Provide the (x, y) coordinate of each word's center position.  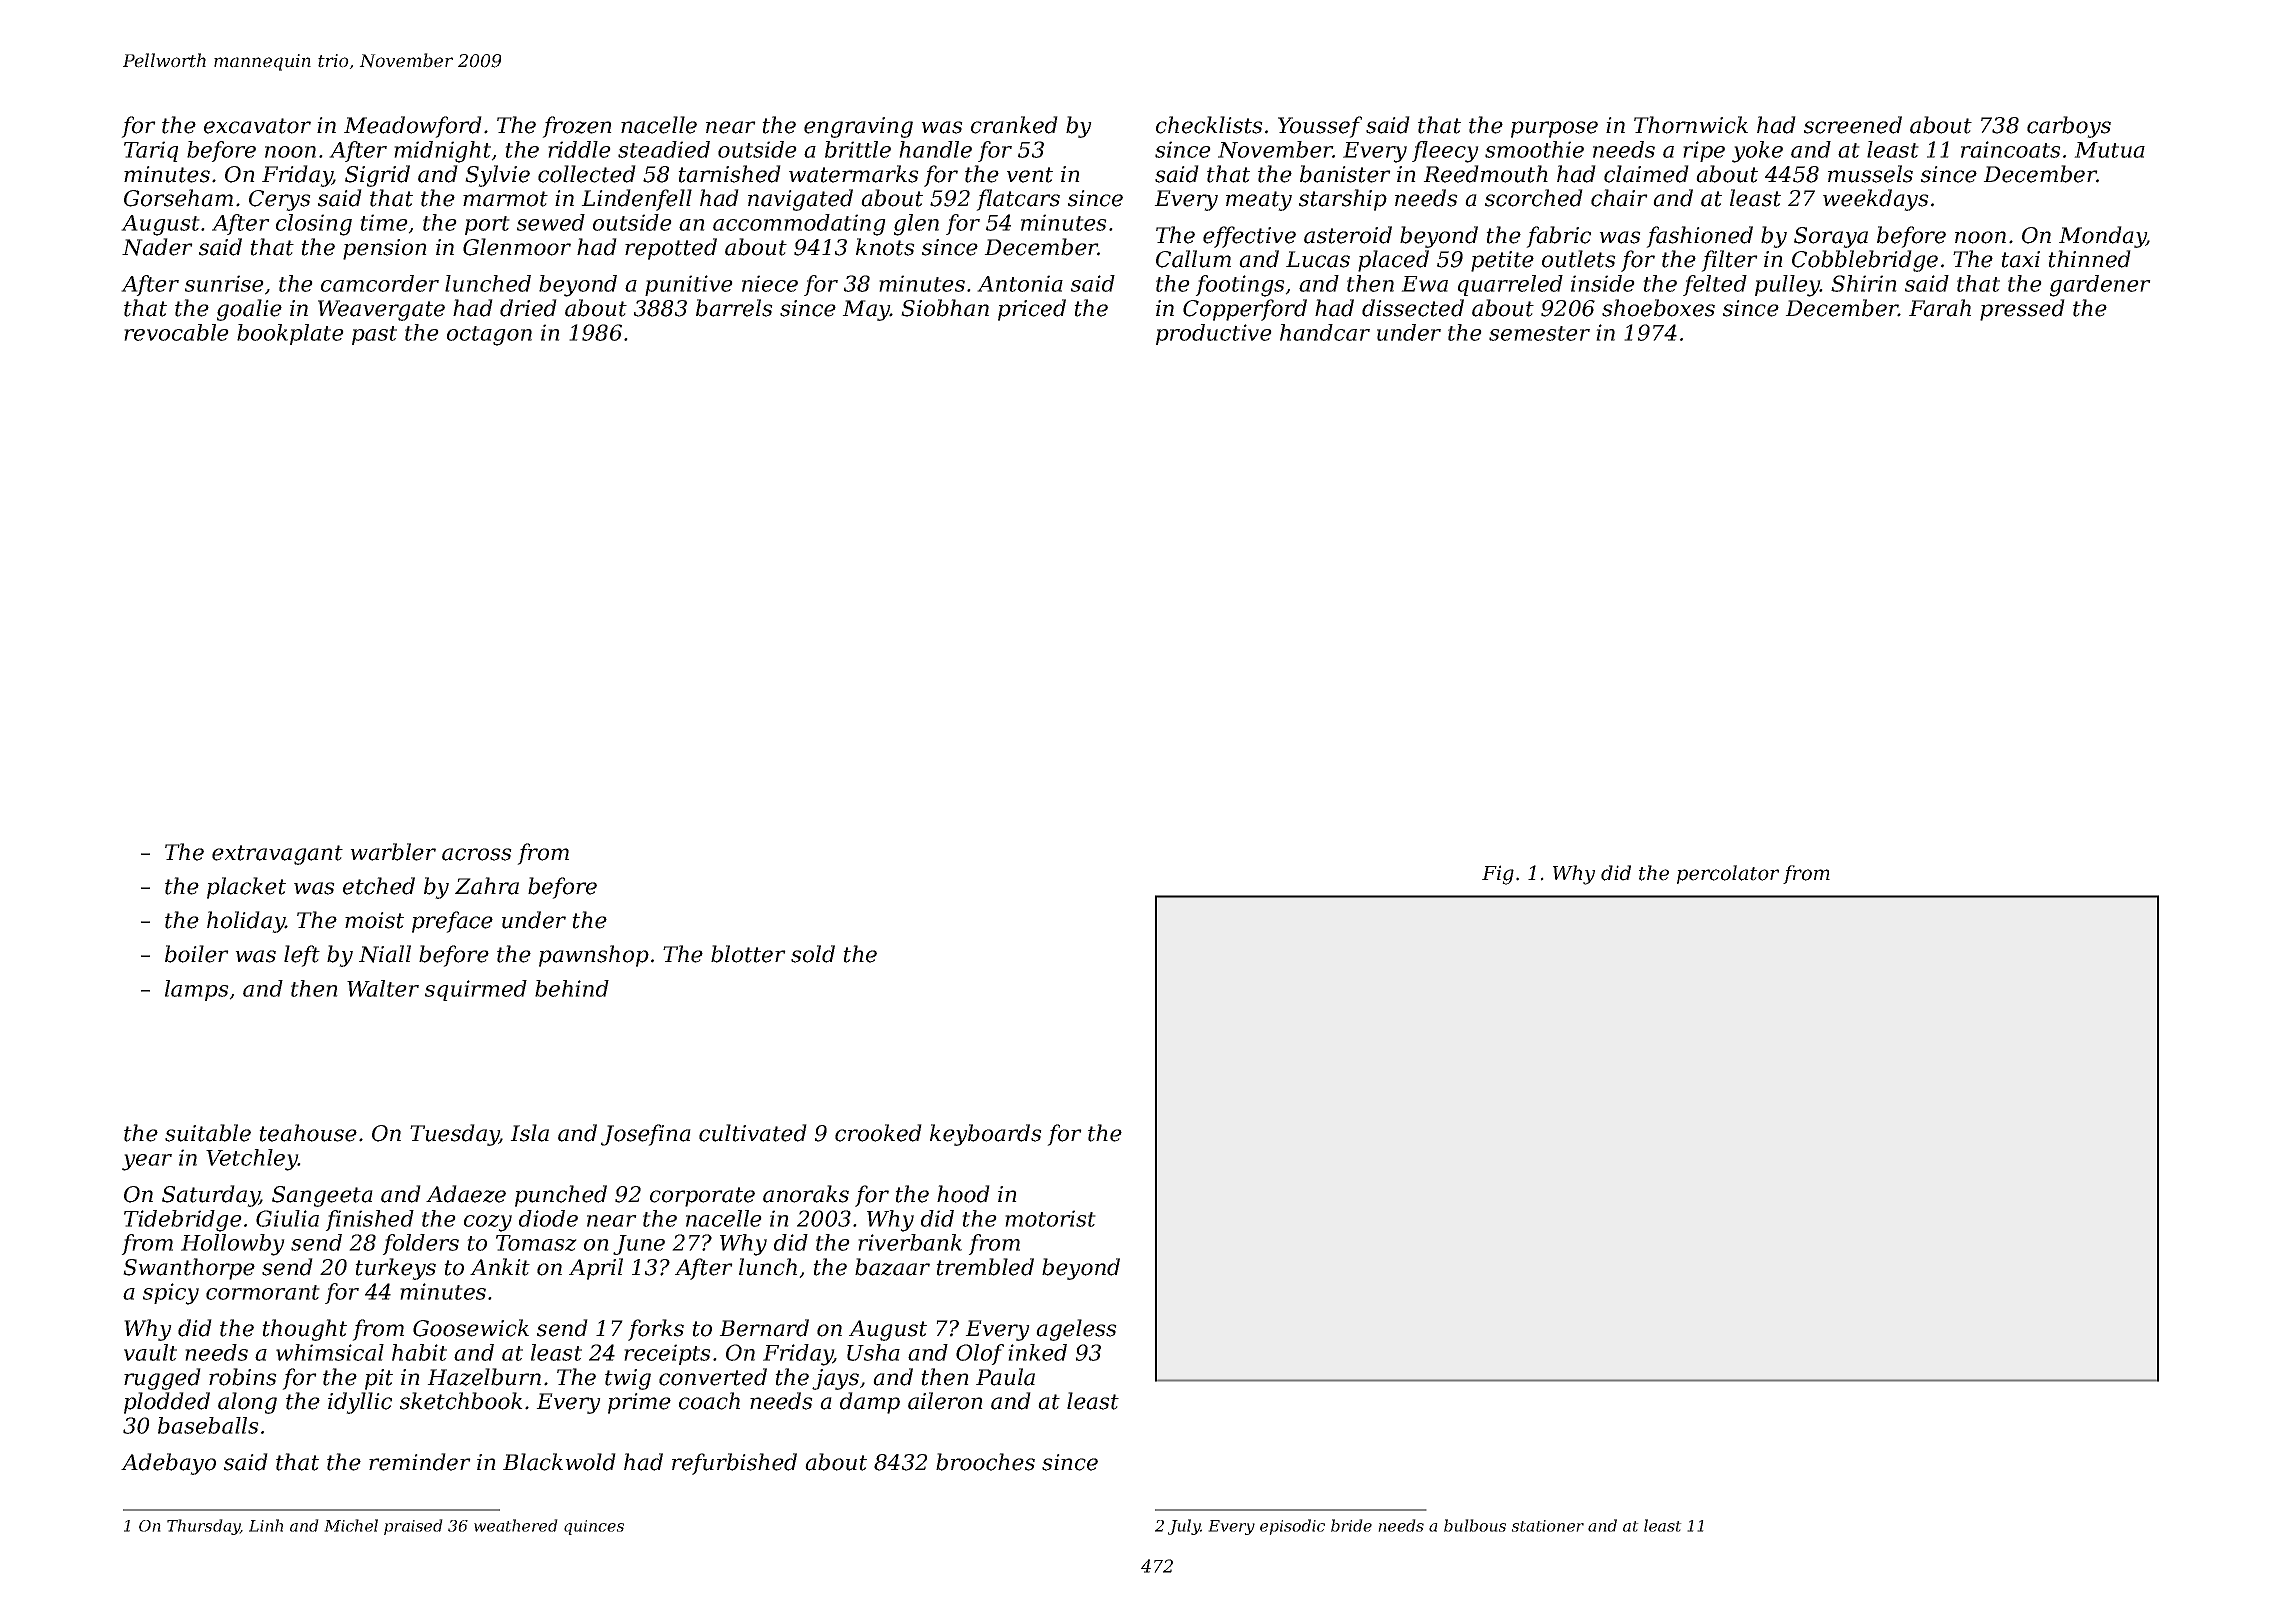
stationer (1547, 1526)
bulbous (1475, 1525)
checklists (1209, 125)
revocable (176, 332)
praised (413, 1527)
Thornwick (1691, 125)
